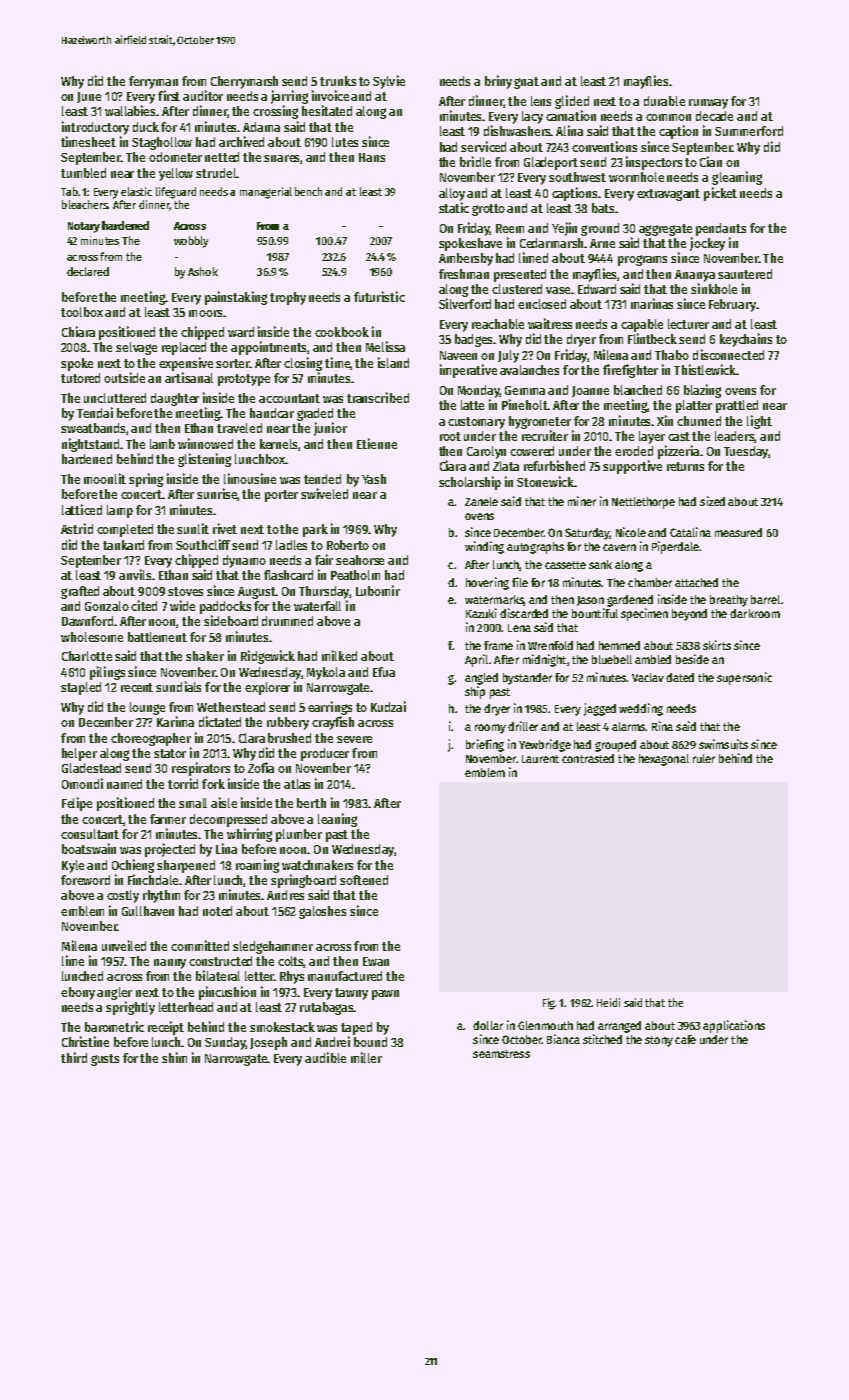 Image resolution: width=849 pixels, height=1400 pixels. I want to click on trunks, so click(338, 81).
